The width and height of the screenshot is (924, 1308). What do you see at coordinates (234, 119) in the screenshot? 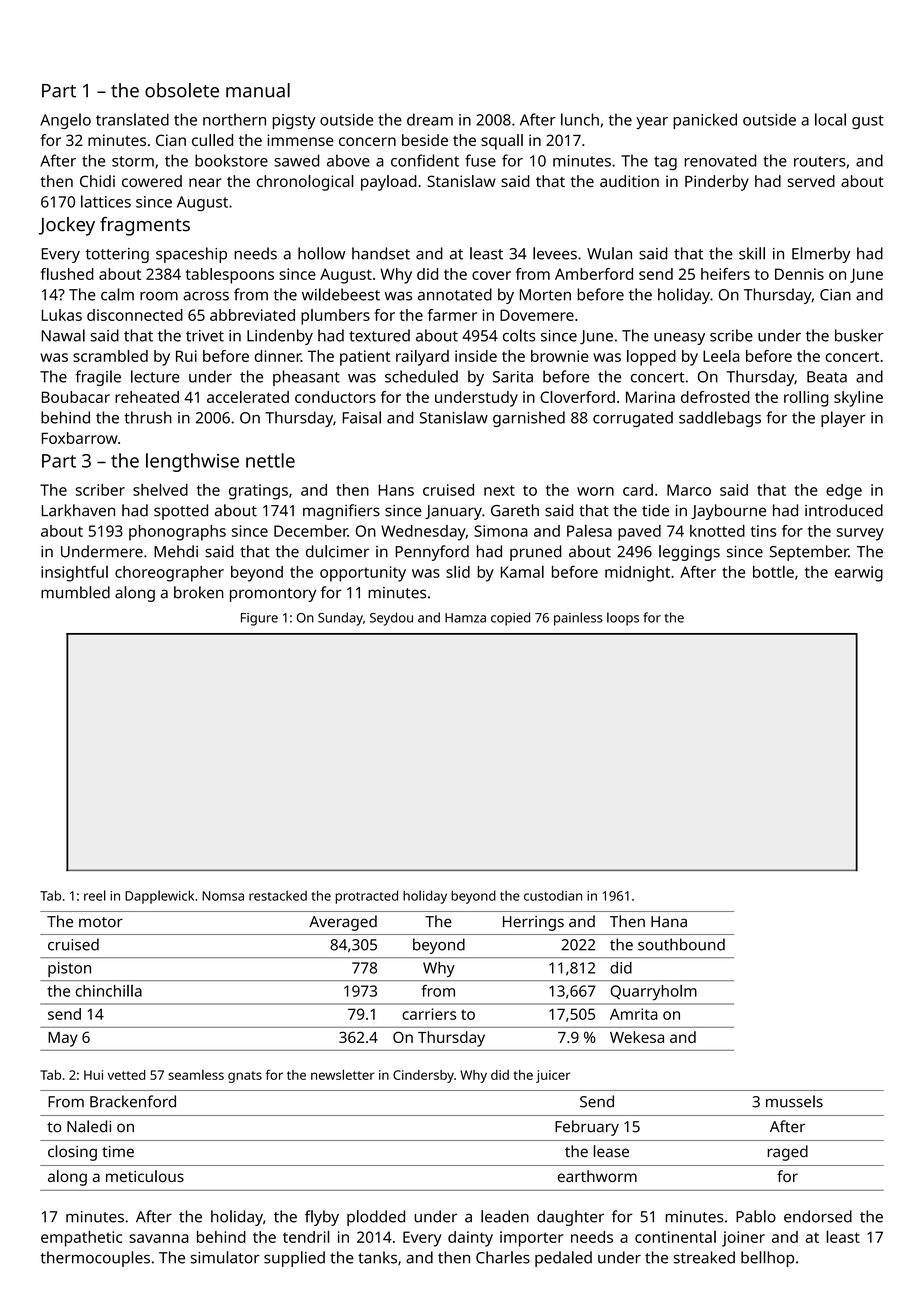
I see `northern` at bounding box center [234, 119].
